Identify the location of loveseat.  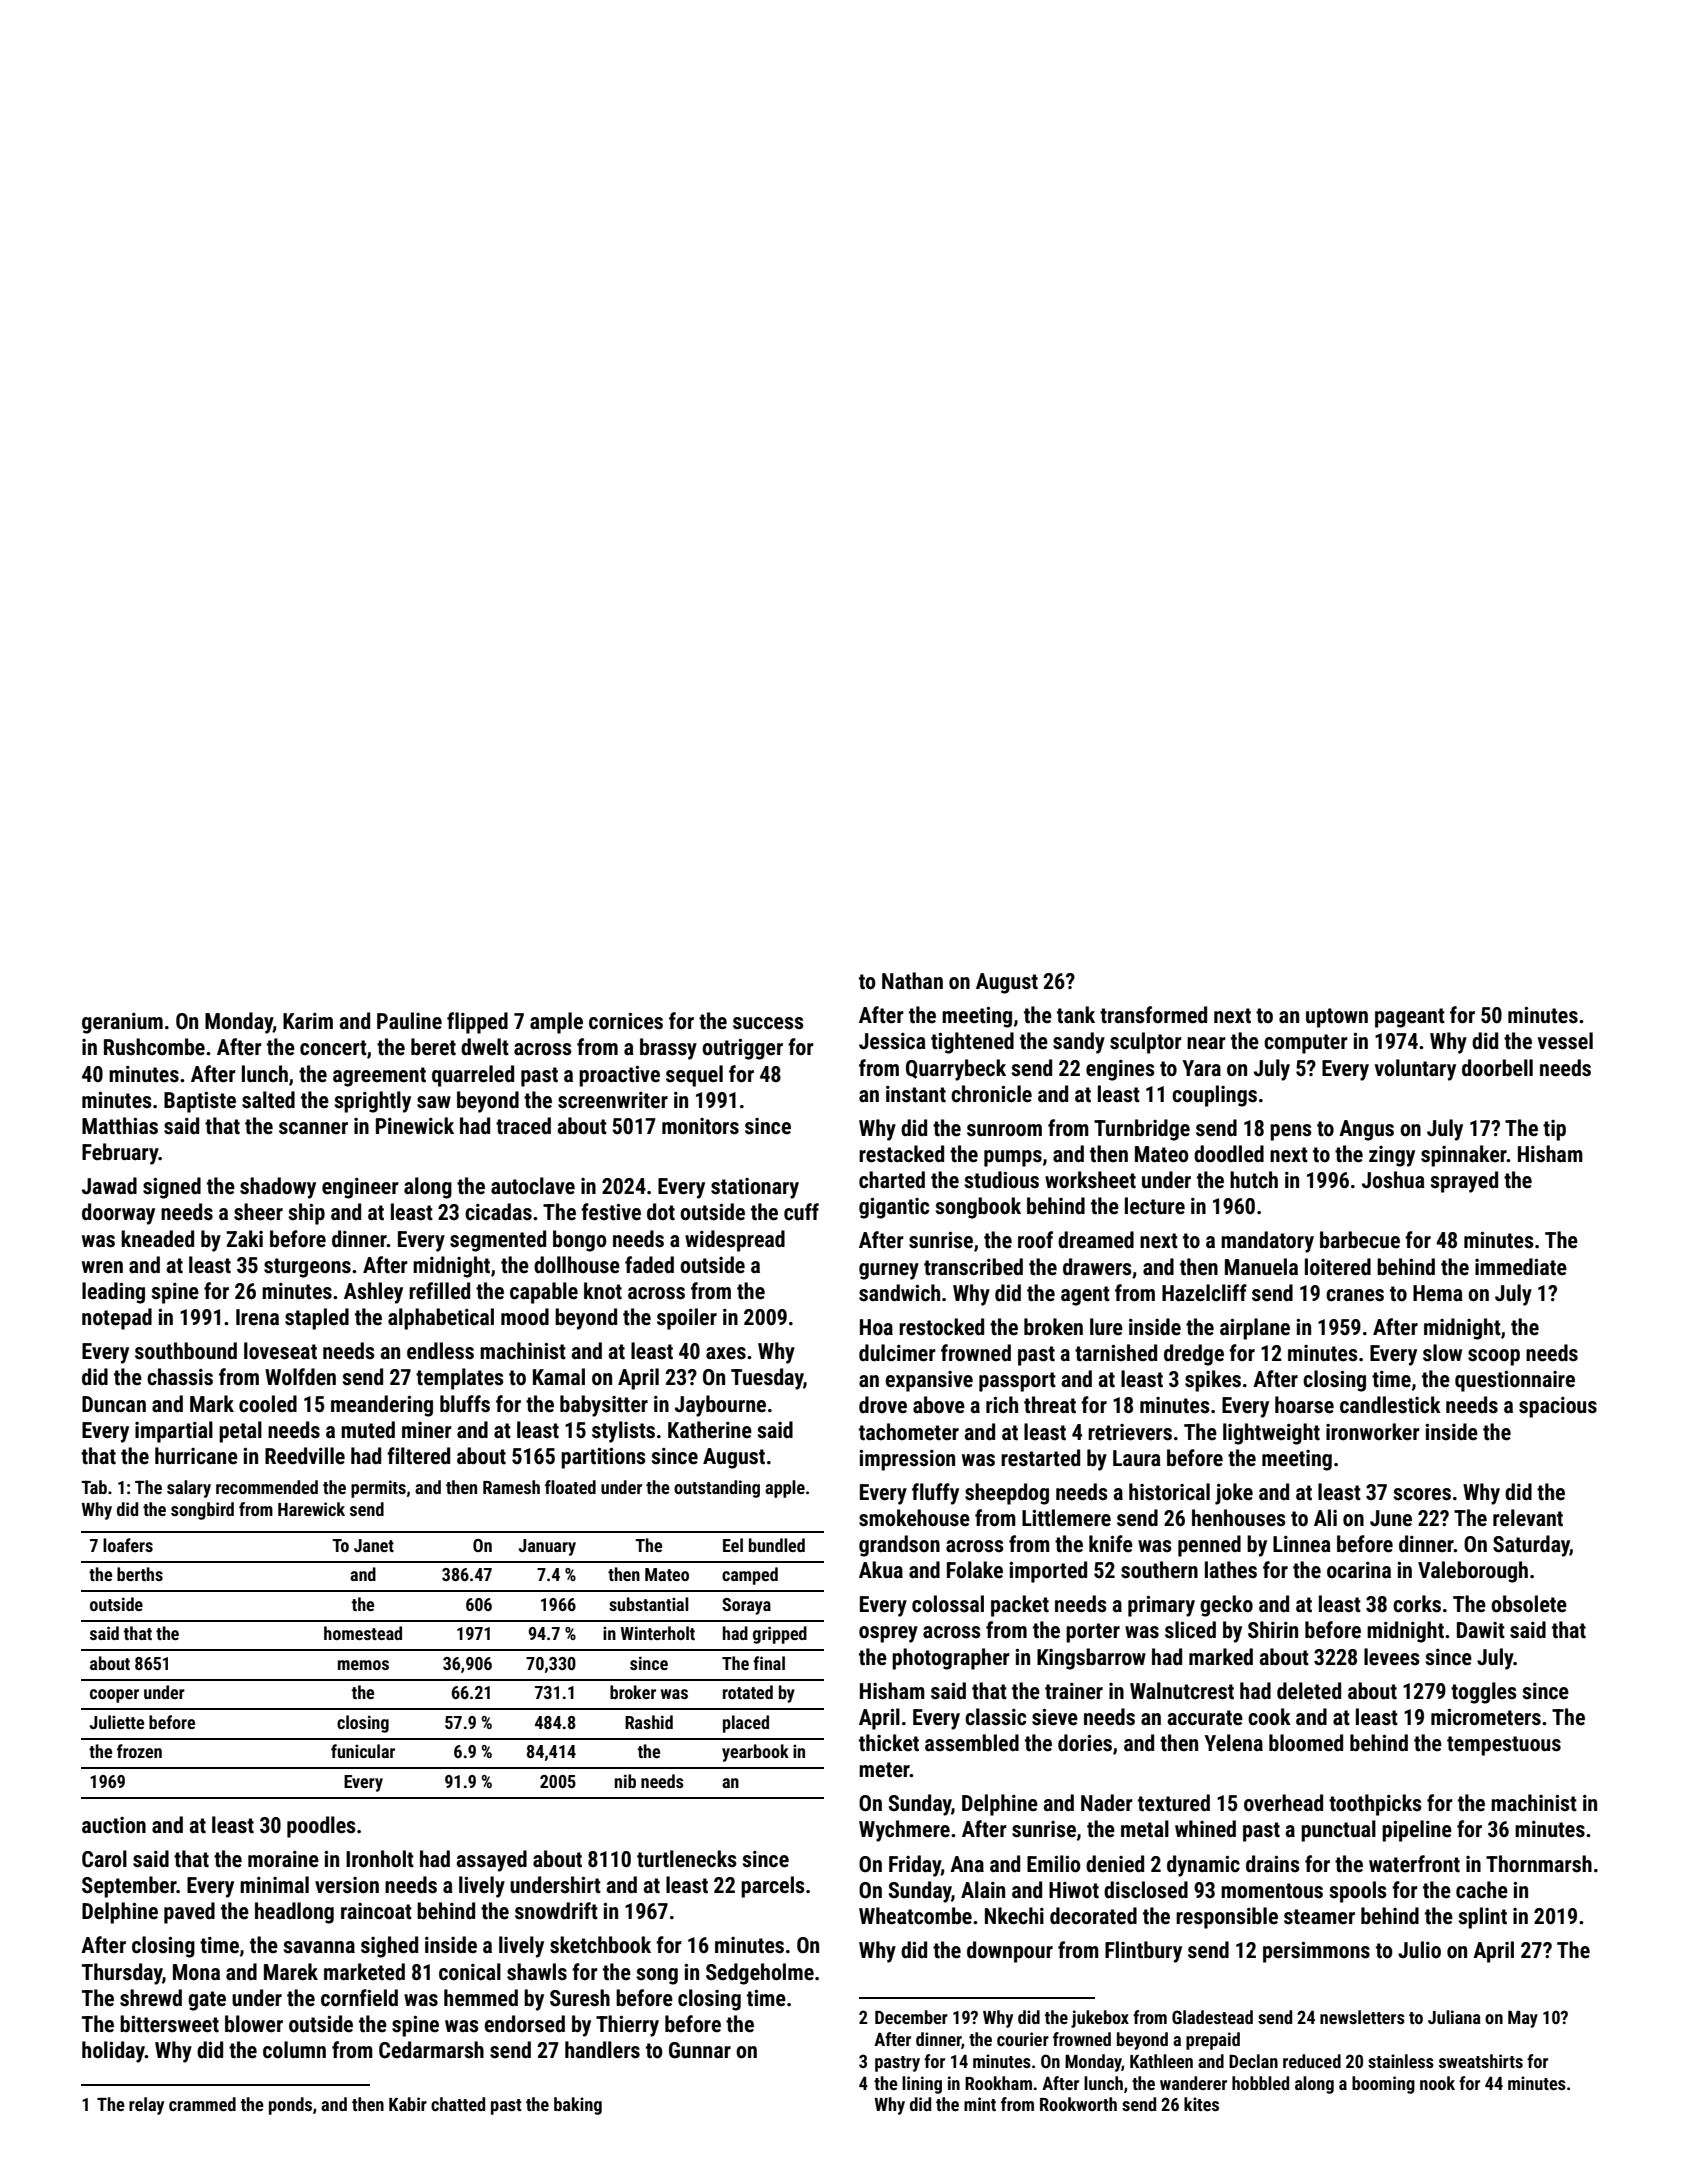
(280, 1351).
